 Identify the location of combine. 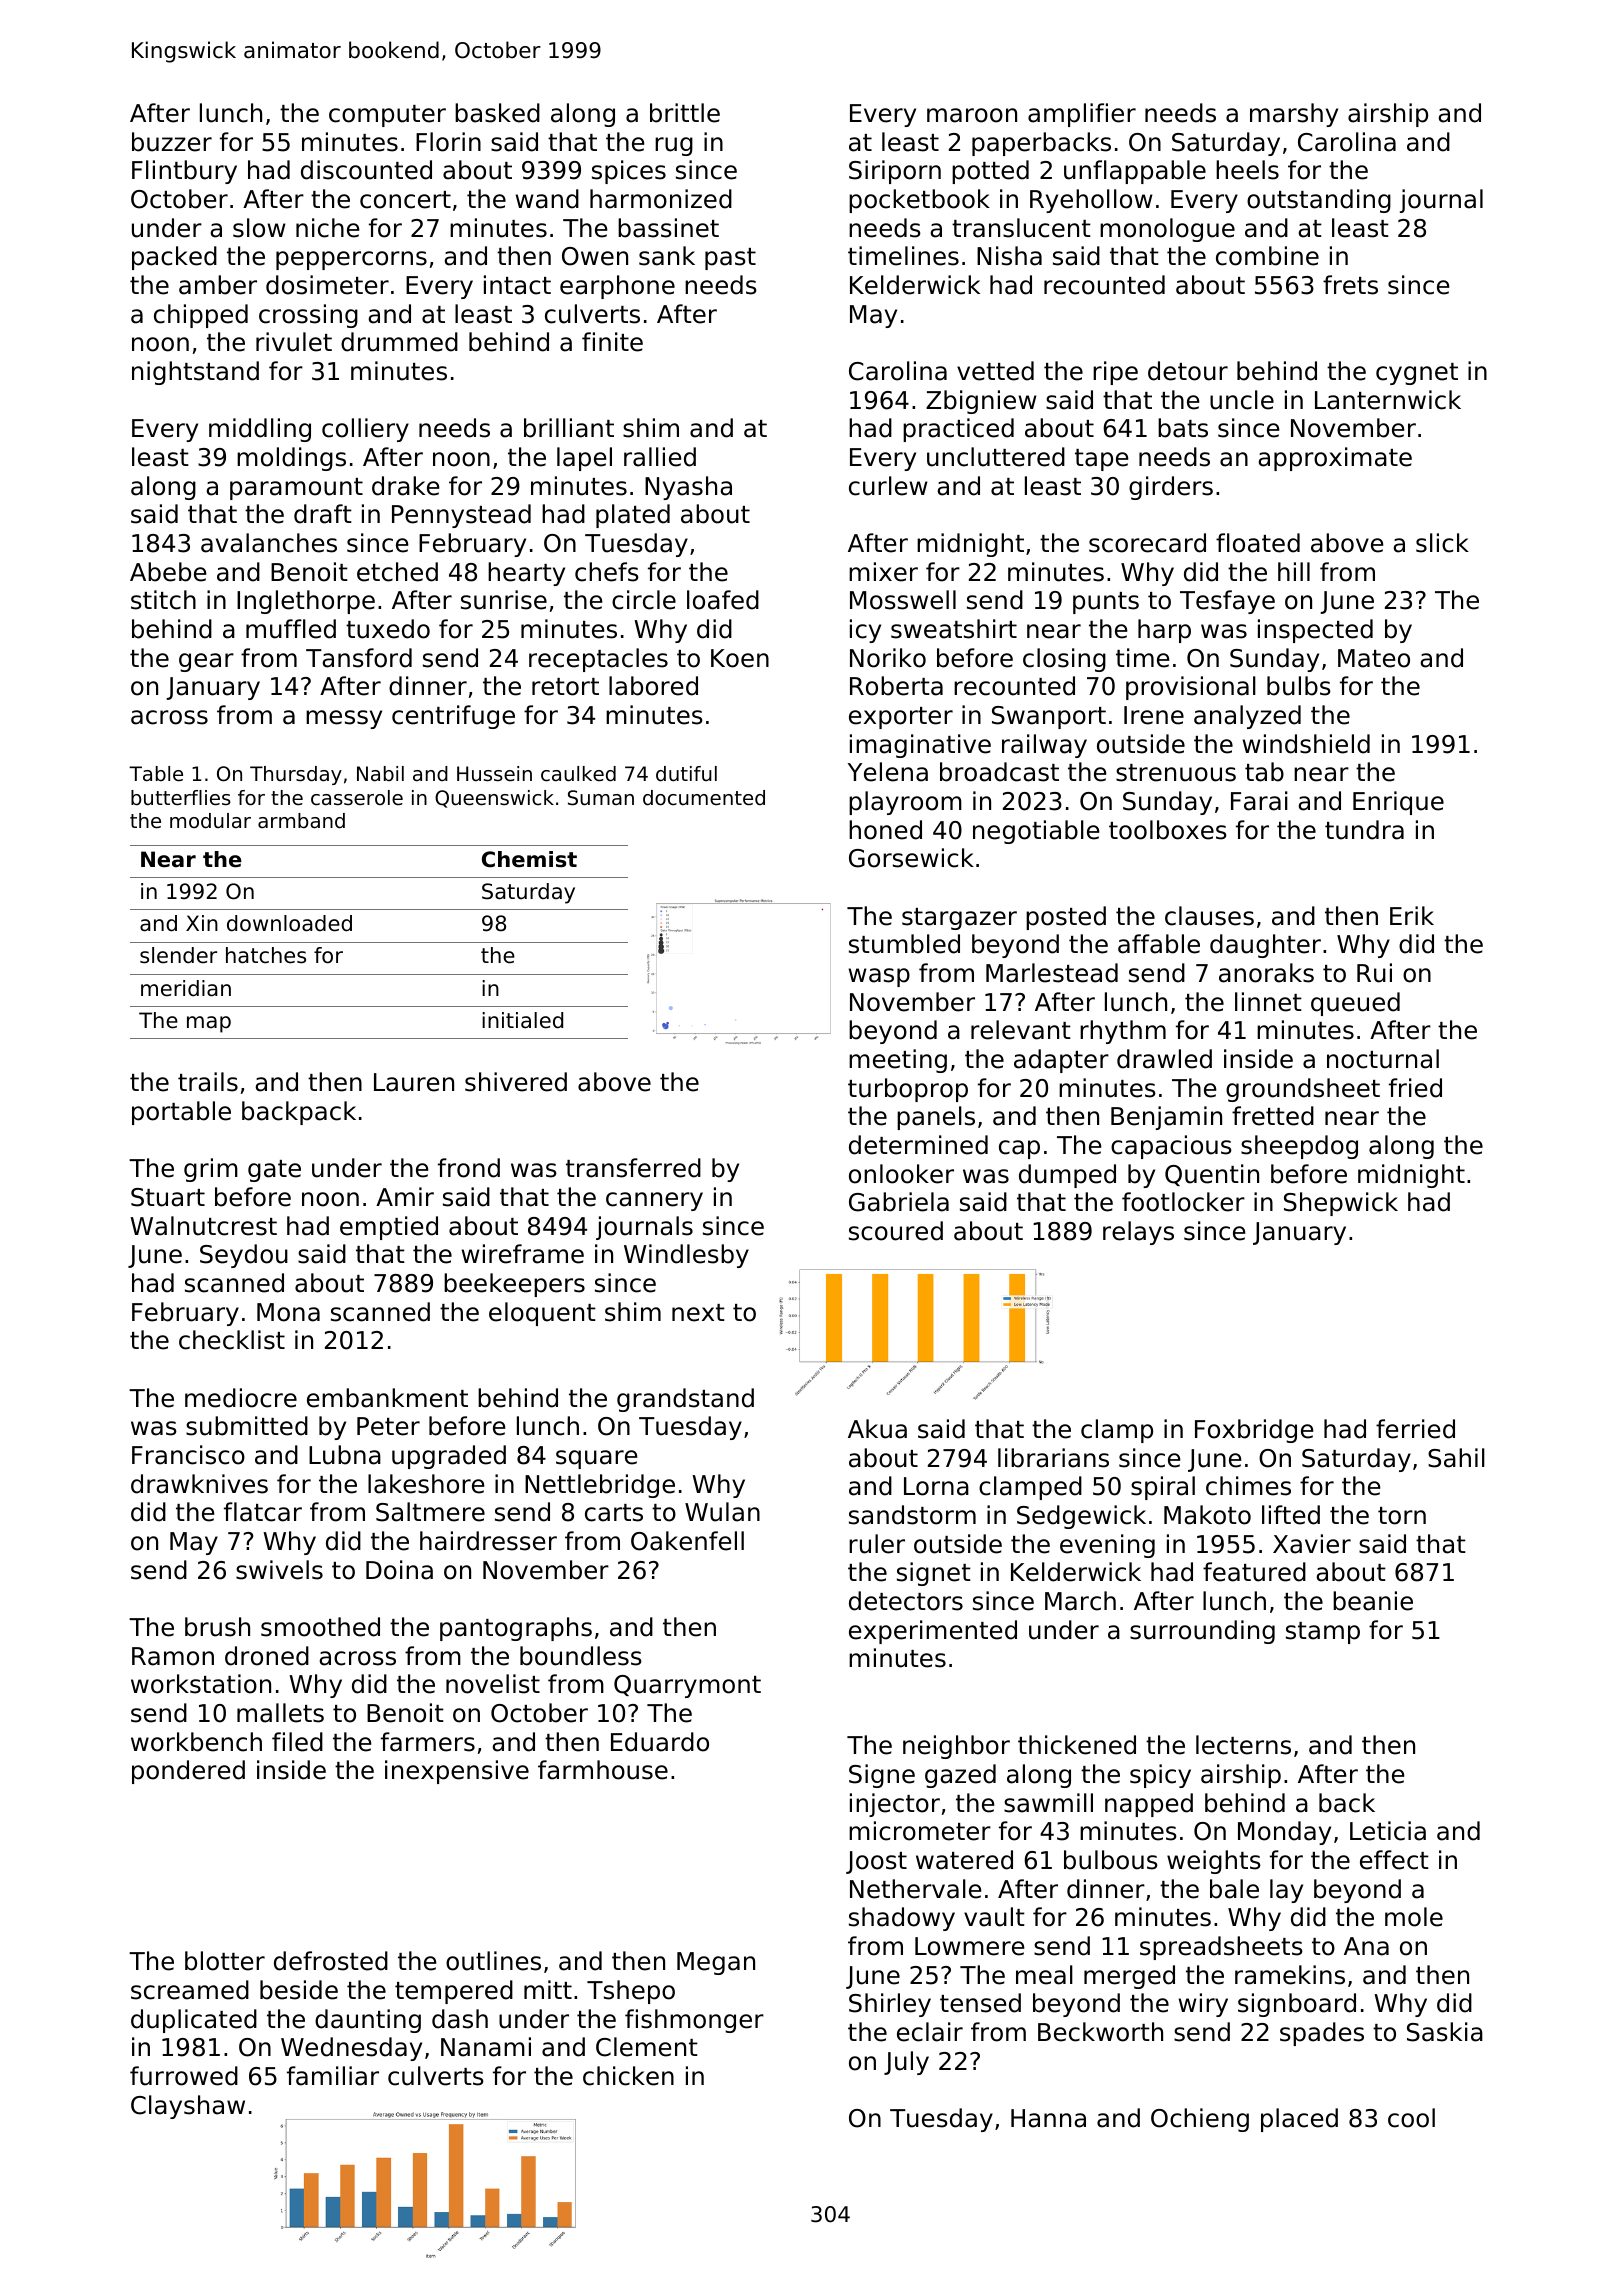
(1267, 256).
